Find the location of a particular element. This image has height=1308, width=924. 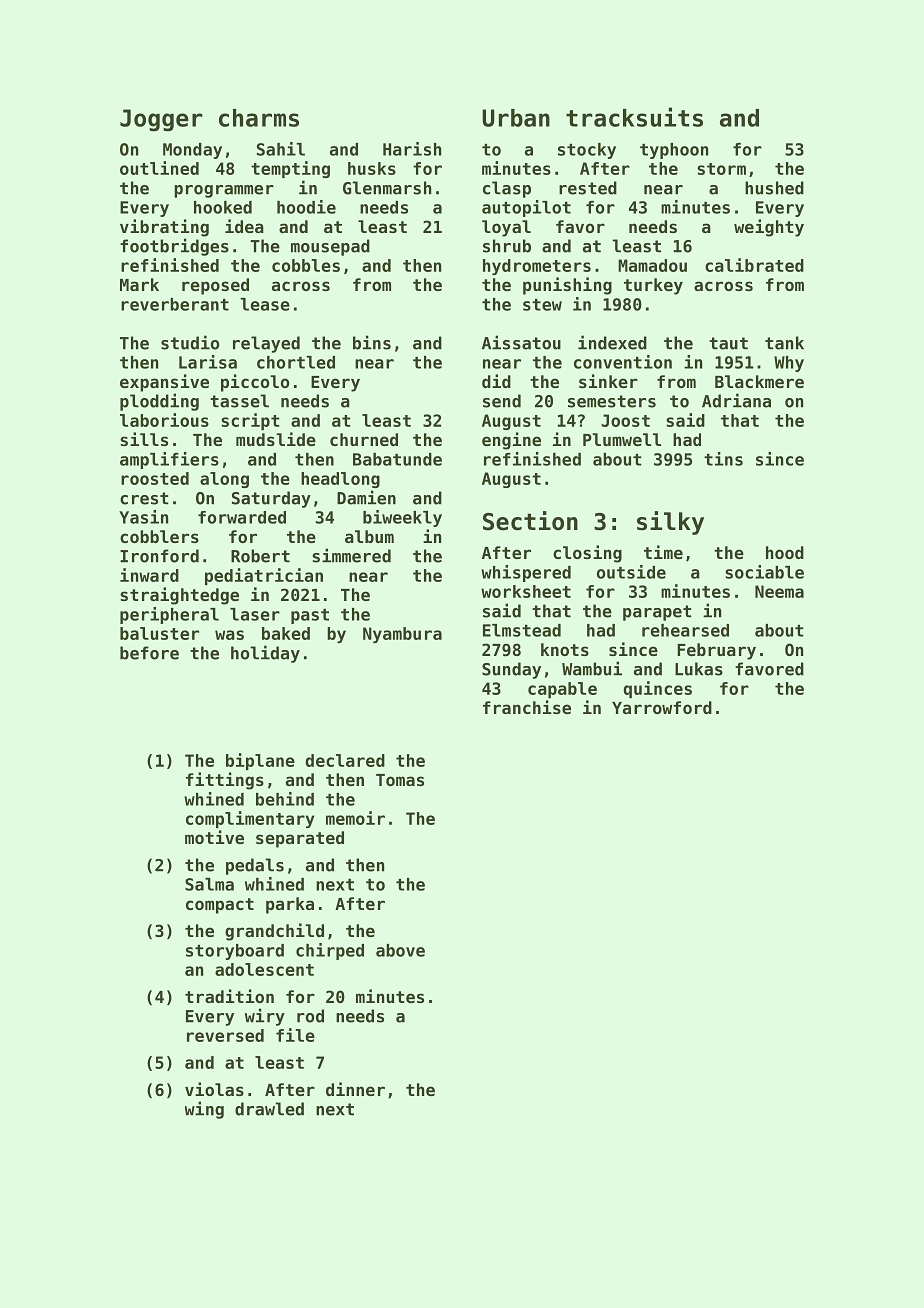

simmered is located at coordinates (351, 555).
